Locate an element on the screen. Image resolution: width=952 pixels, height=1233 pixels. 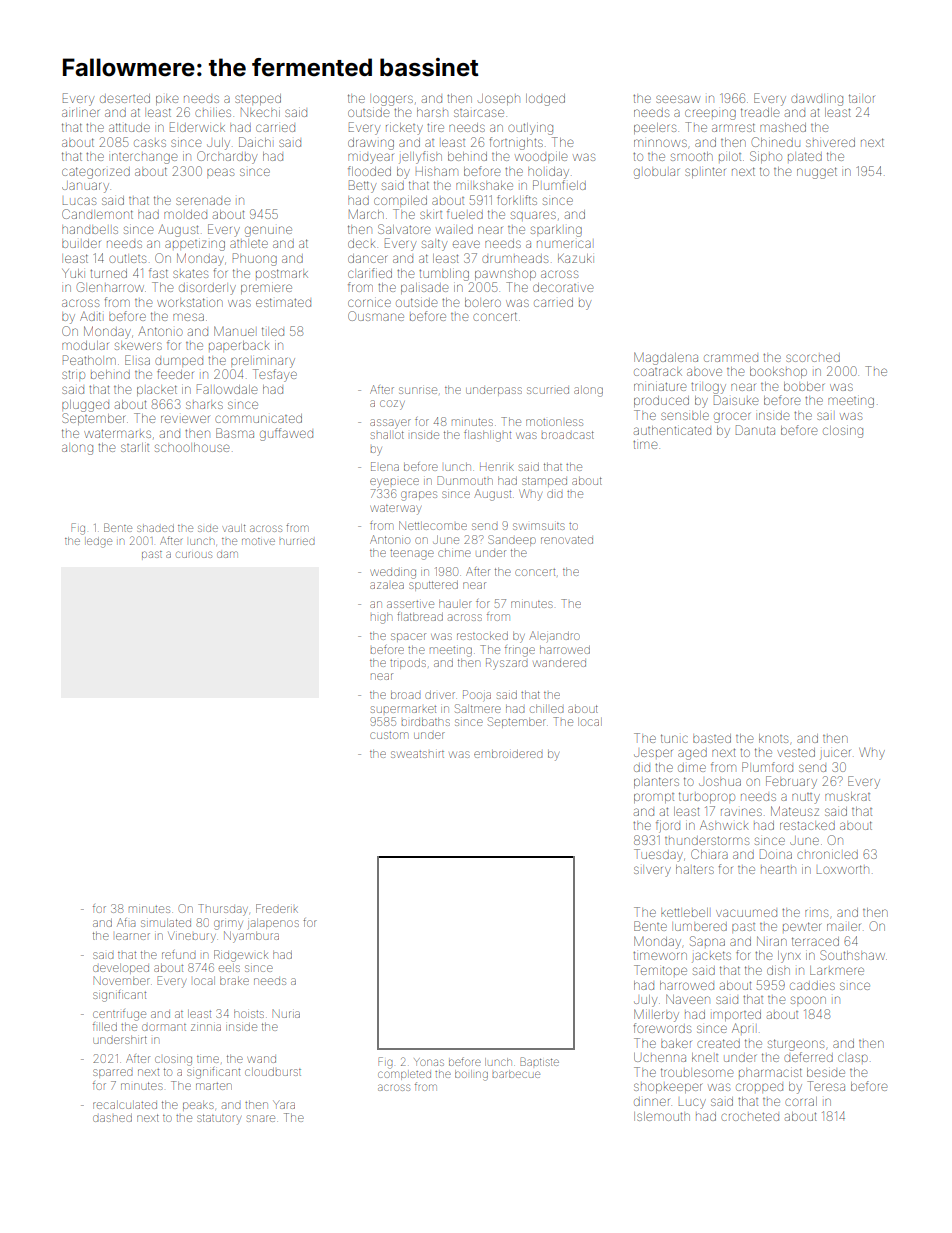
Basma is located at coordinates (235, 433).
